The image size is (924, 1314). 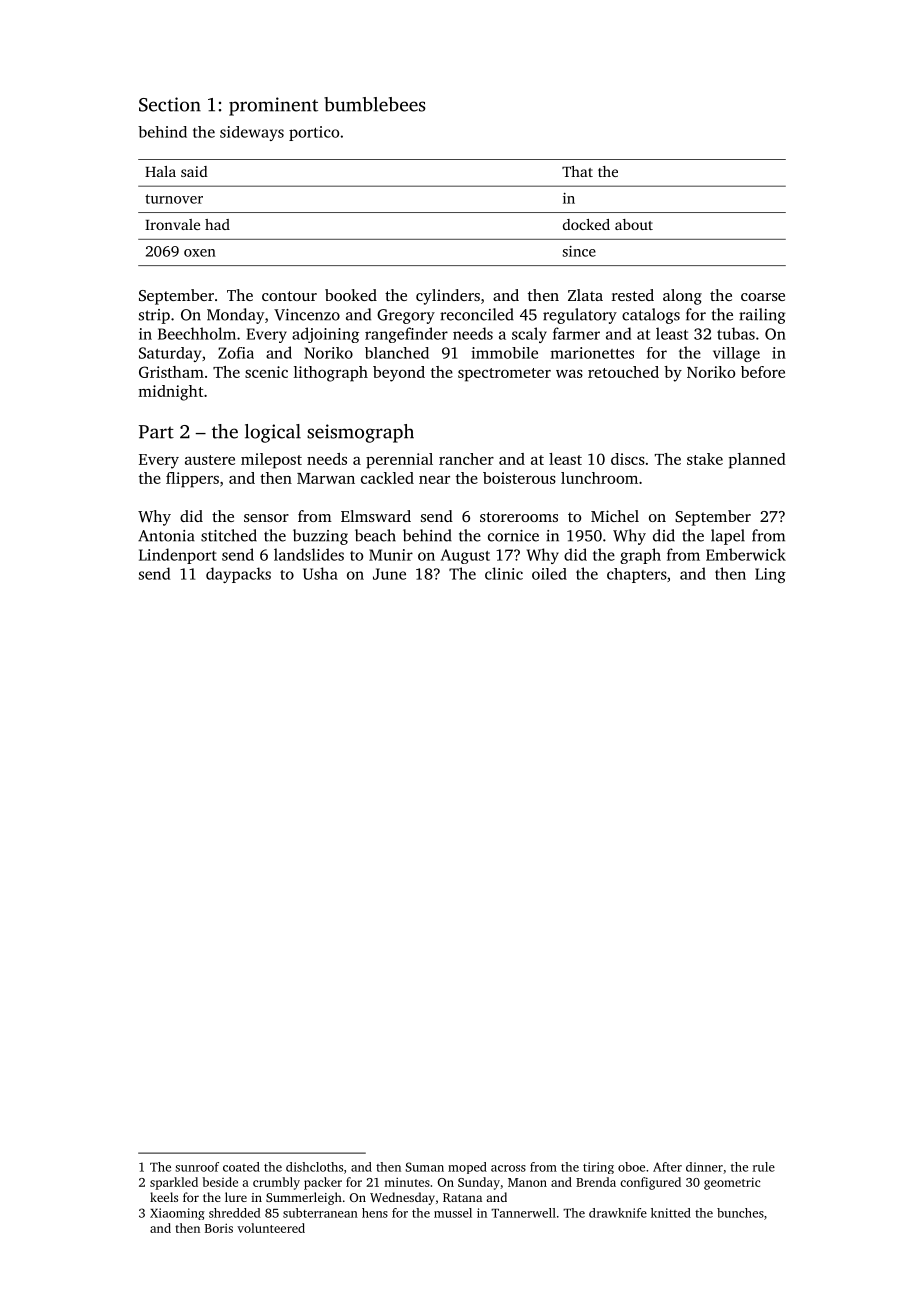 I want to click on prominent, so click(x=273, y=106).
